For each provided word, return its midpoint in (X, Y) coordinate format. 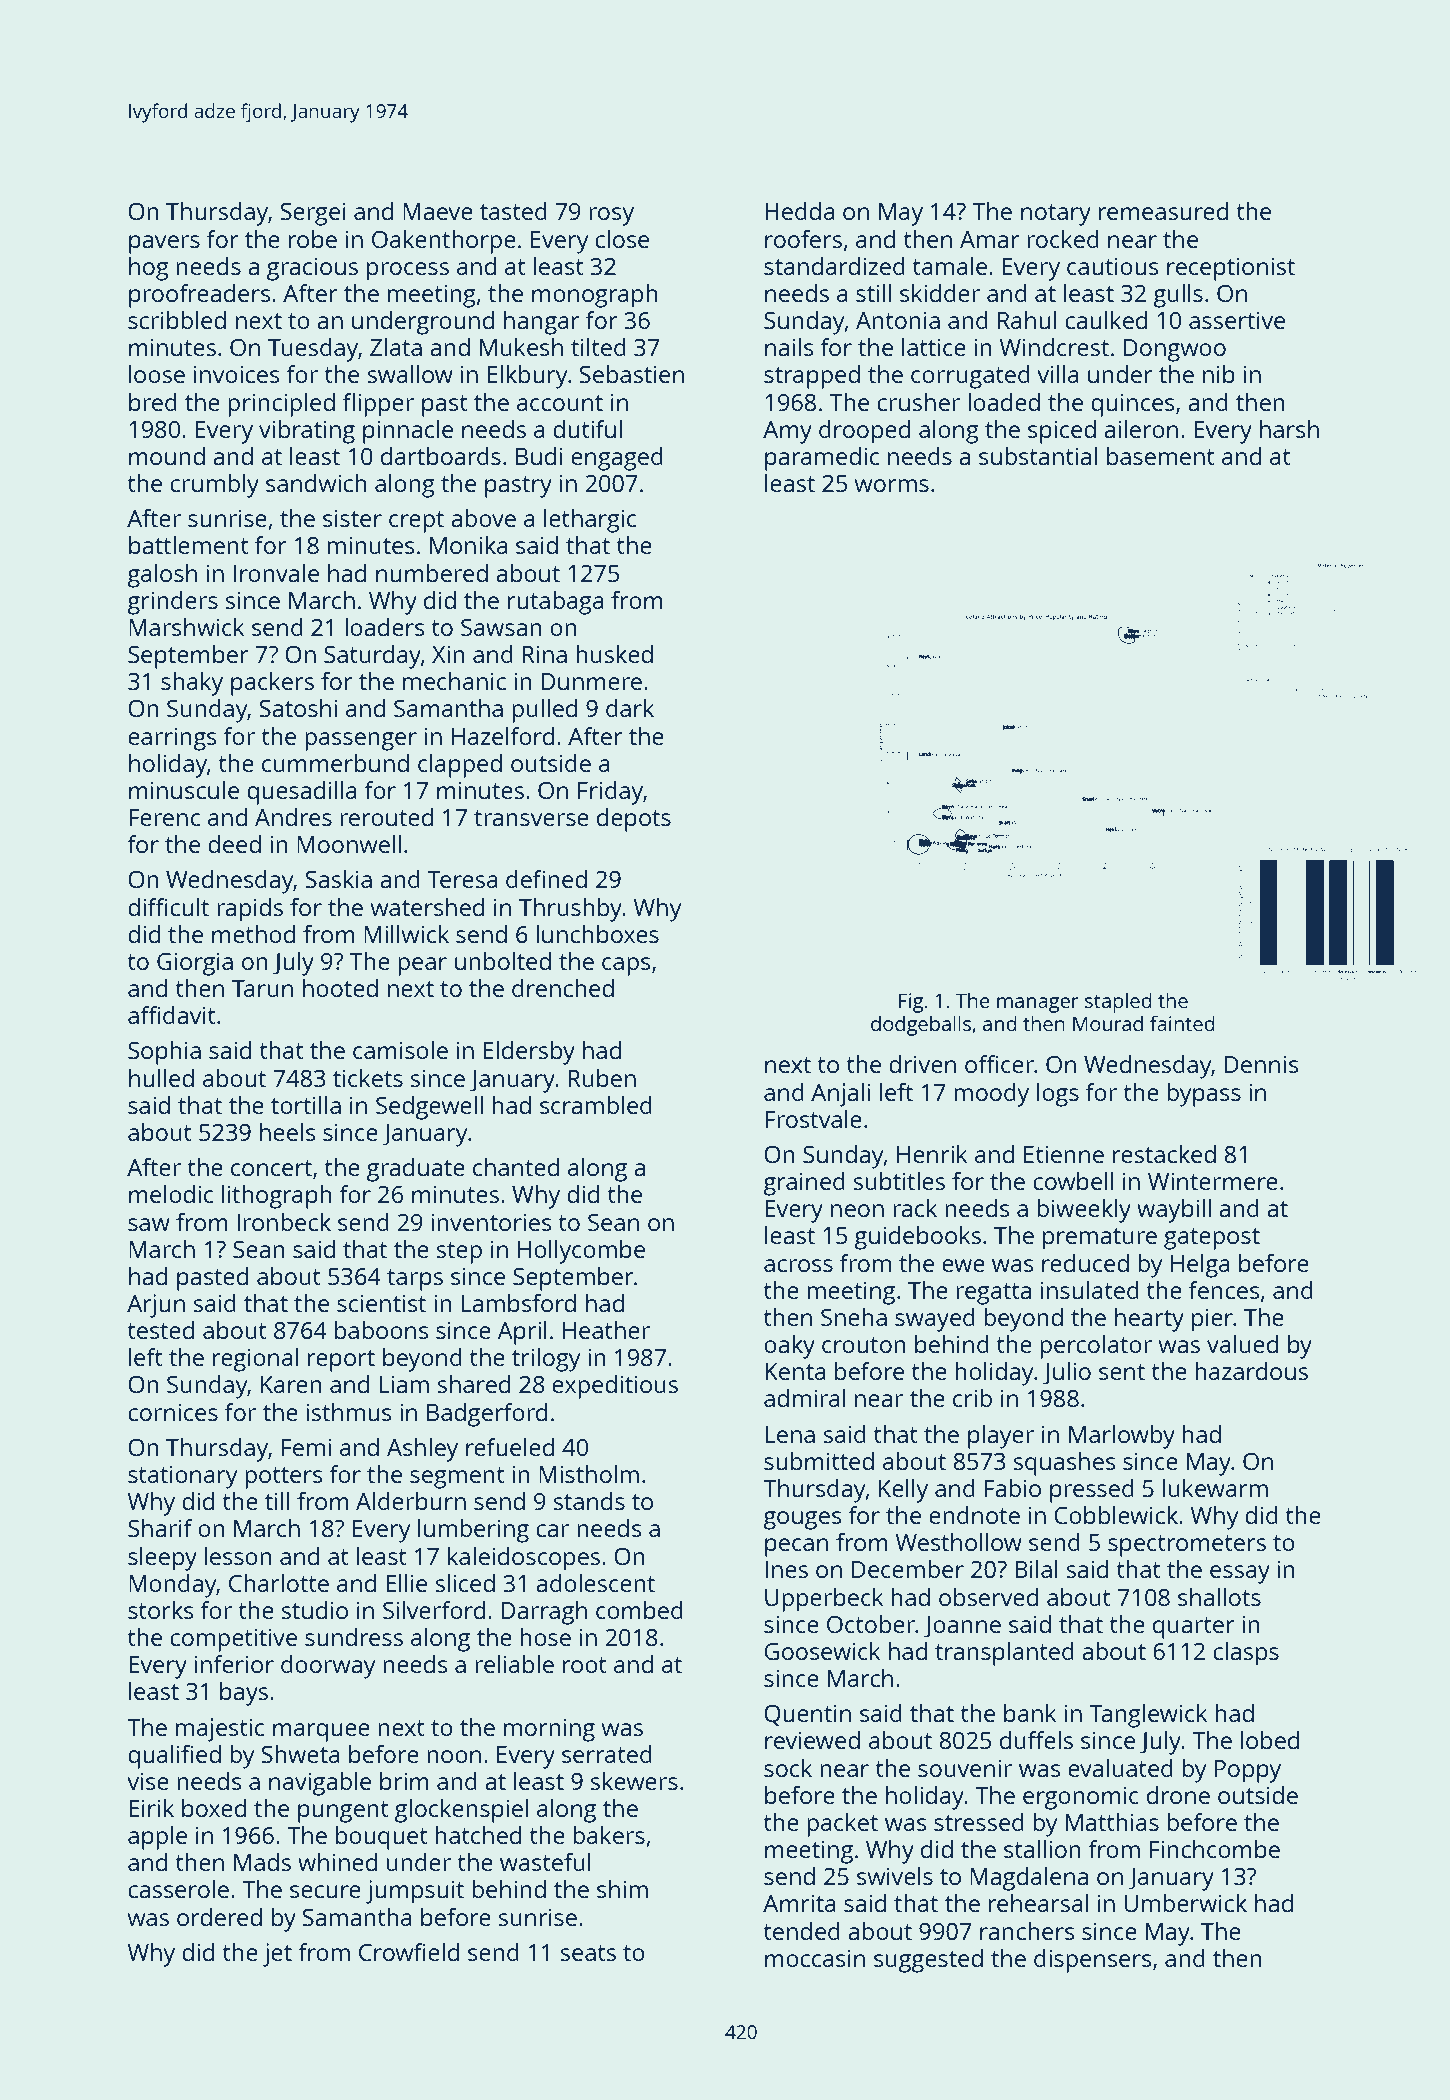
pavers (164, 244)
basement (1161, 456)
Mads (262, 1862)
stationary (183, 1477)
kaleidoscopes (524, 1559)
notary (1056, 215)
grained (804, 1184)
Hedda (800, 211)
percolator (1096, 1347)
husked (614, 654)
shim (622, 1889)
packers (272, 684)
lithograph (277, 1197)
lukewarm (1215, 1488)
